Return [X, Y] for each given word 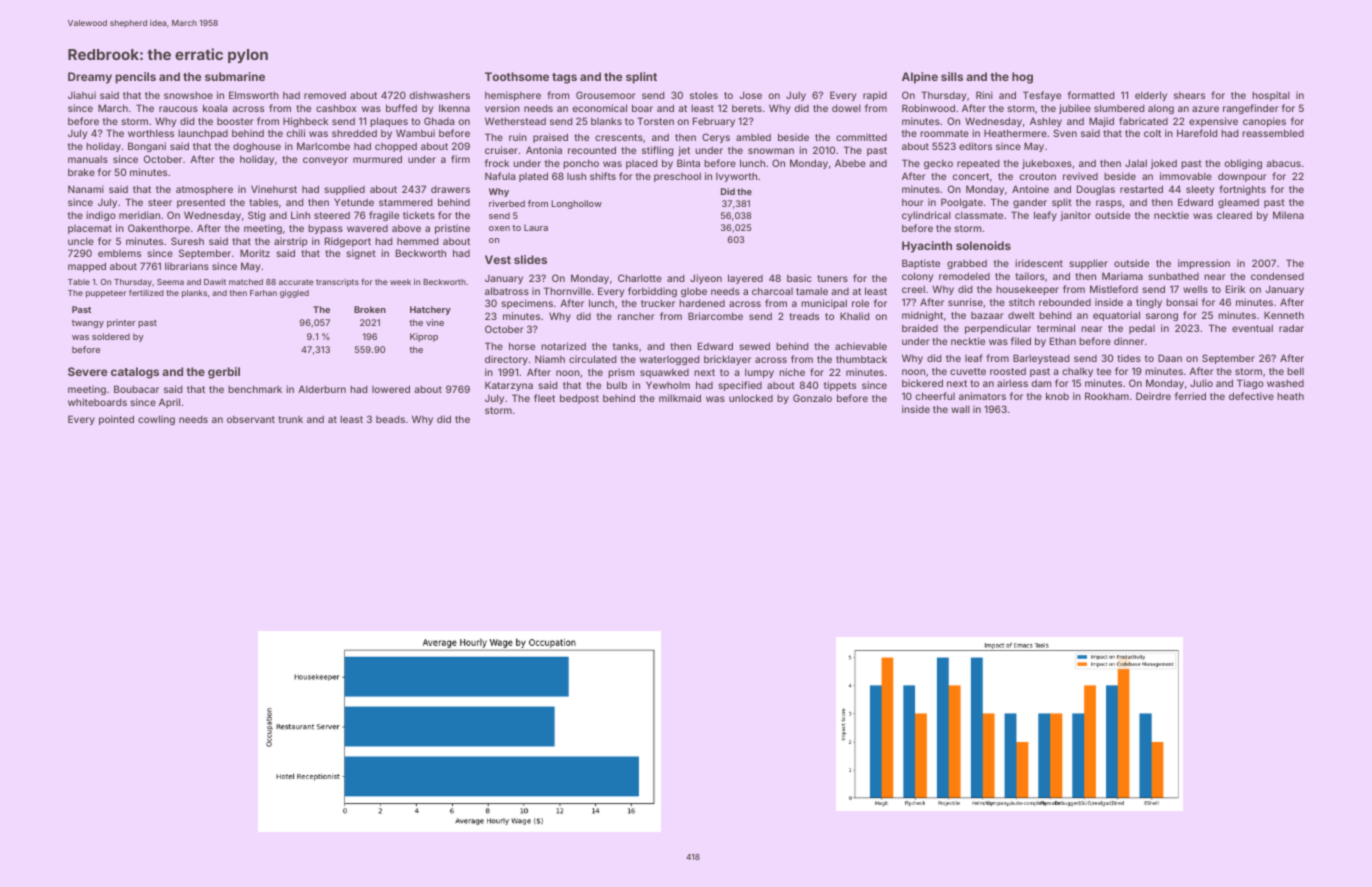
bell [1295, 371]
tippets [840, 386]
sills [952, 76]
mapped [87, 267]
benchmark [255, 389]
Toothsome [517, 76]
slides [530, 259]
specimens [527, 304]
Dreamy [90, 78]
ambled [753, 137]
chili [295, 133]
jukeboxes [1047, 164]
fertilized [146, 292]
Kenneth [1284, 315]
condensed [1277, 276]
